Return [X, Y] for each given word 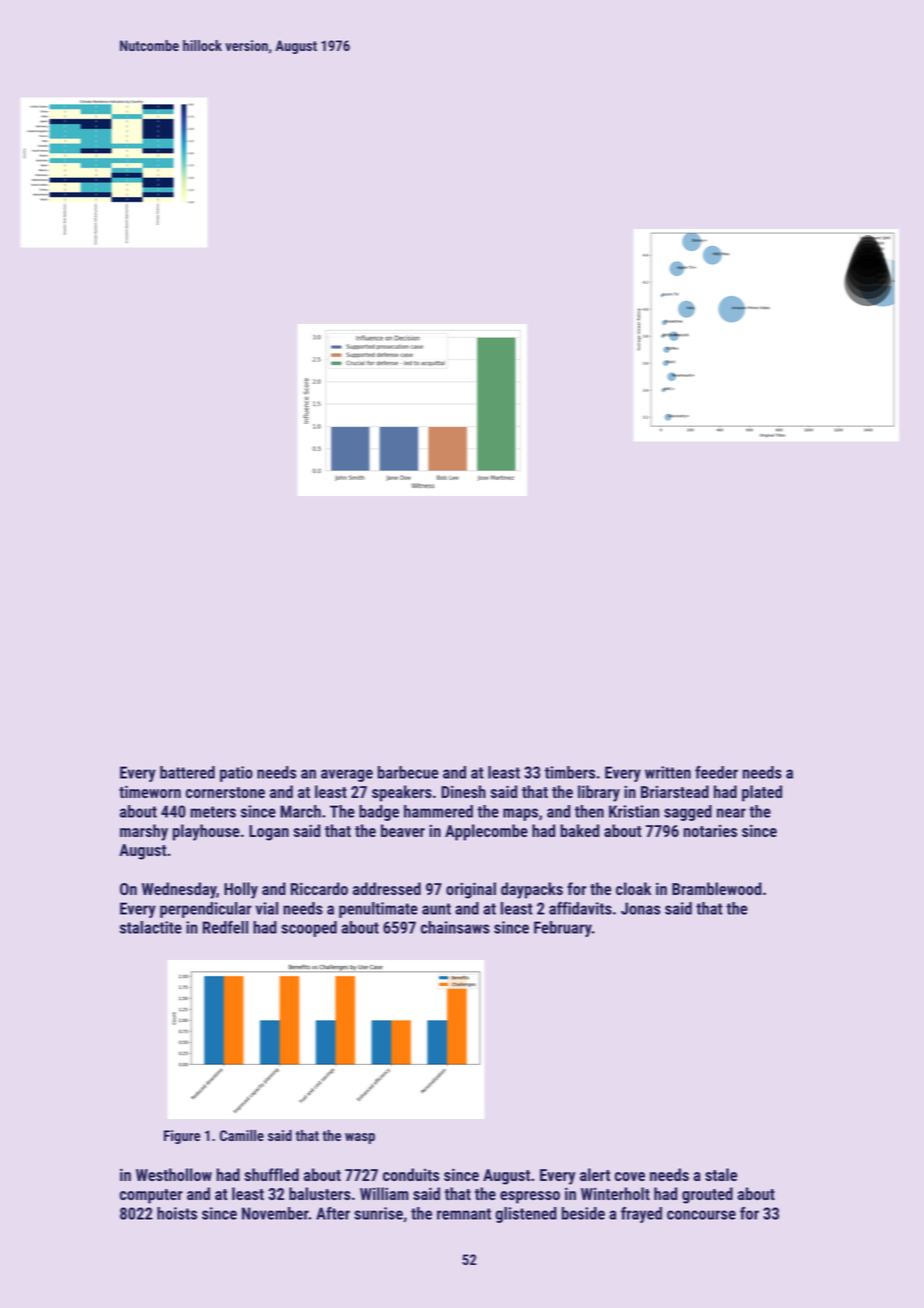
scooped [309, 929]
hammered [438, 811]
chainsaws [455, 927]
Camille [242, 1135]
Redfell [225, 927]
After [333, 1213]
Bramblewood [717, 888]
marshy [144, 832]
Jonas [640, 908]
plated [762, 793]
